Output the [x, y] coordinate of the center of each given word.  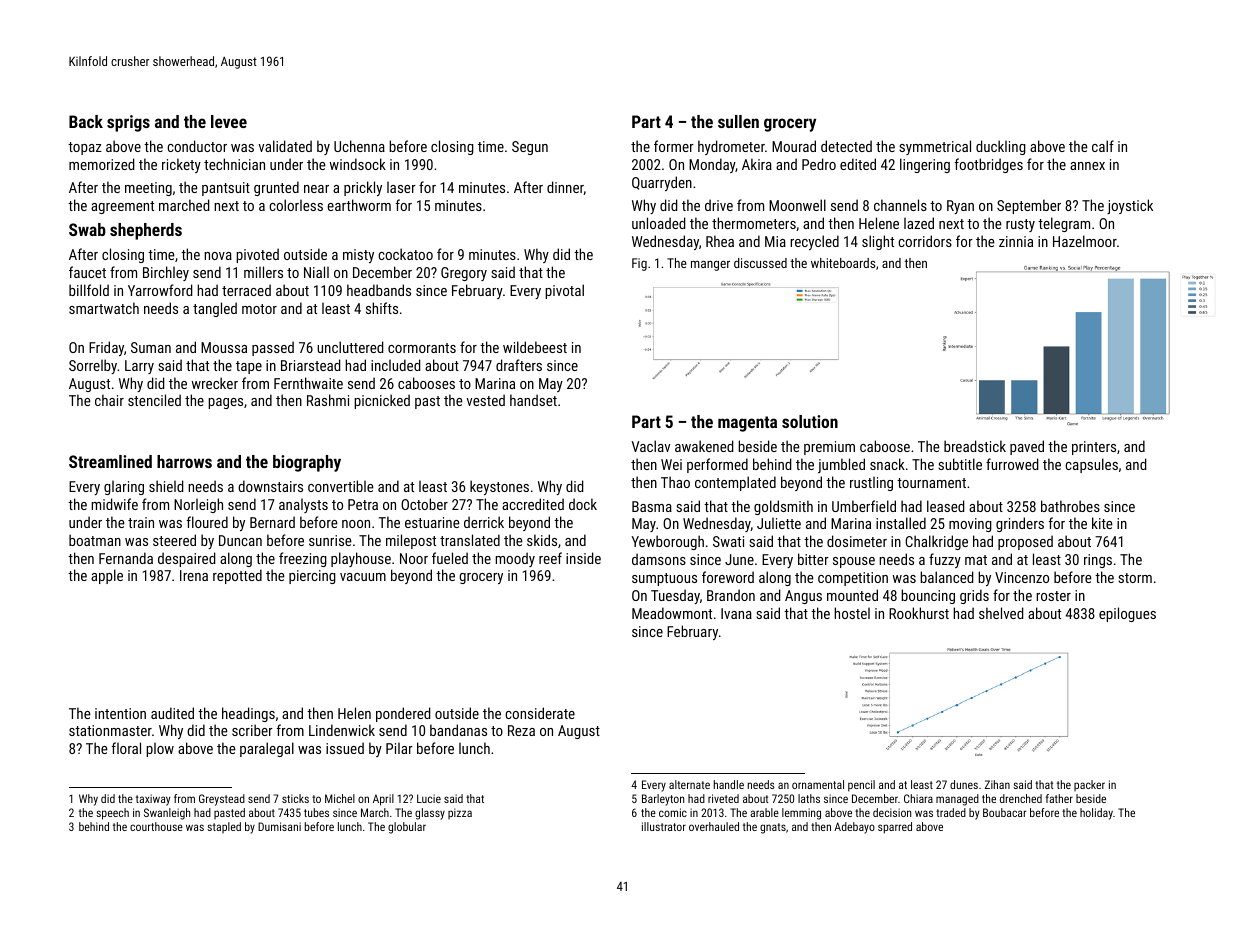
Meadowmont [672, 613]
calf [1103, 146]
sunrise [330, 540]
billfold [89, 290]
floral [126, 748]
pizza [460, 813]
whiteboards [843, 263]
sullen [738, 121]
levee [229, 121]
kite [1102, 523]
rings [1098, 561]
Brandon [731, 595]
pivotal [564, 291]
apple [107, 576]
